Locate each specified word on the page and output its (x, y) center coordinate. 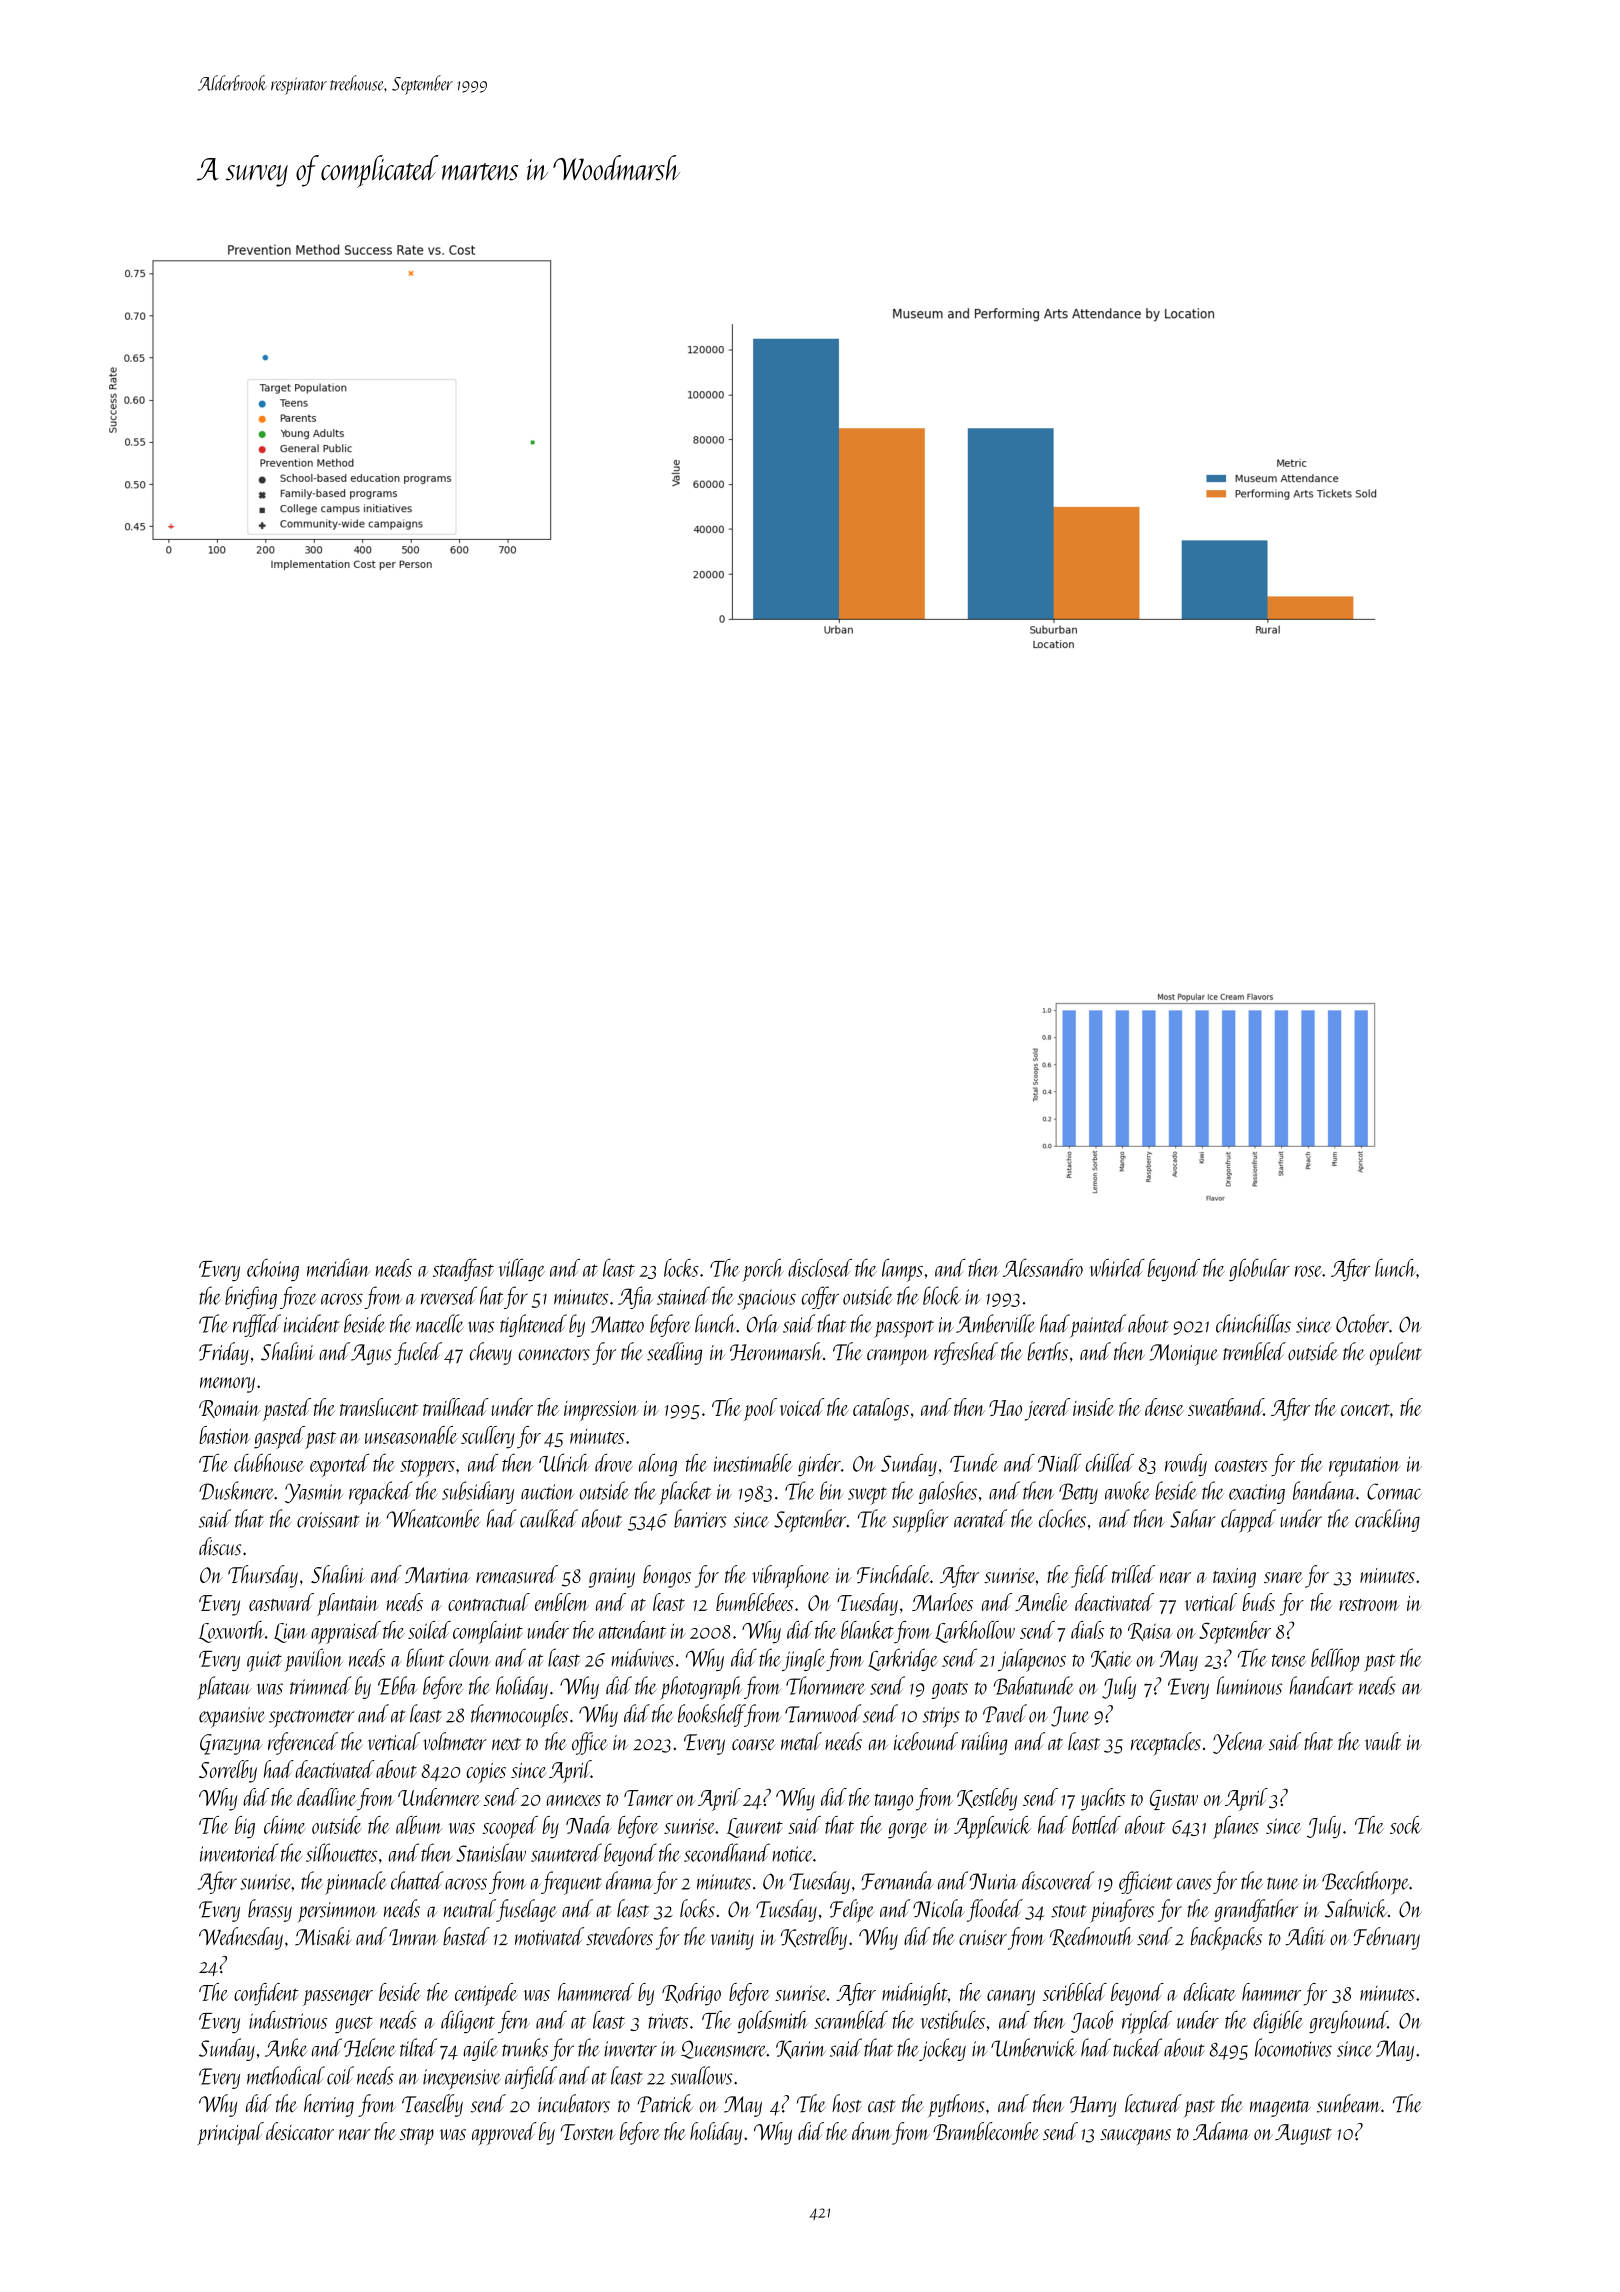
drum (872, 2131)
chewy (491, 1353)
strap (417, 2136)
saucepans (1135, 2137)
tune (1283, 1883)
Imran (413, 1937)
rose (1308, 1271)
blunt (425, 1657)
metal (801, 1741)
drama (629, 1880)
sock (1406, 1825)
